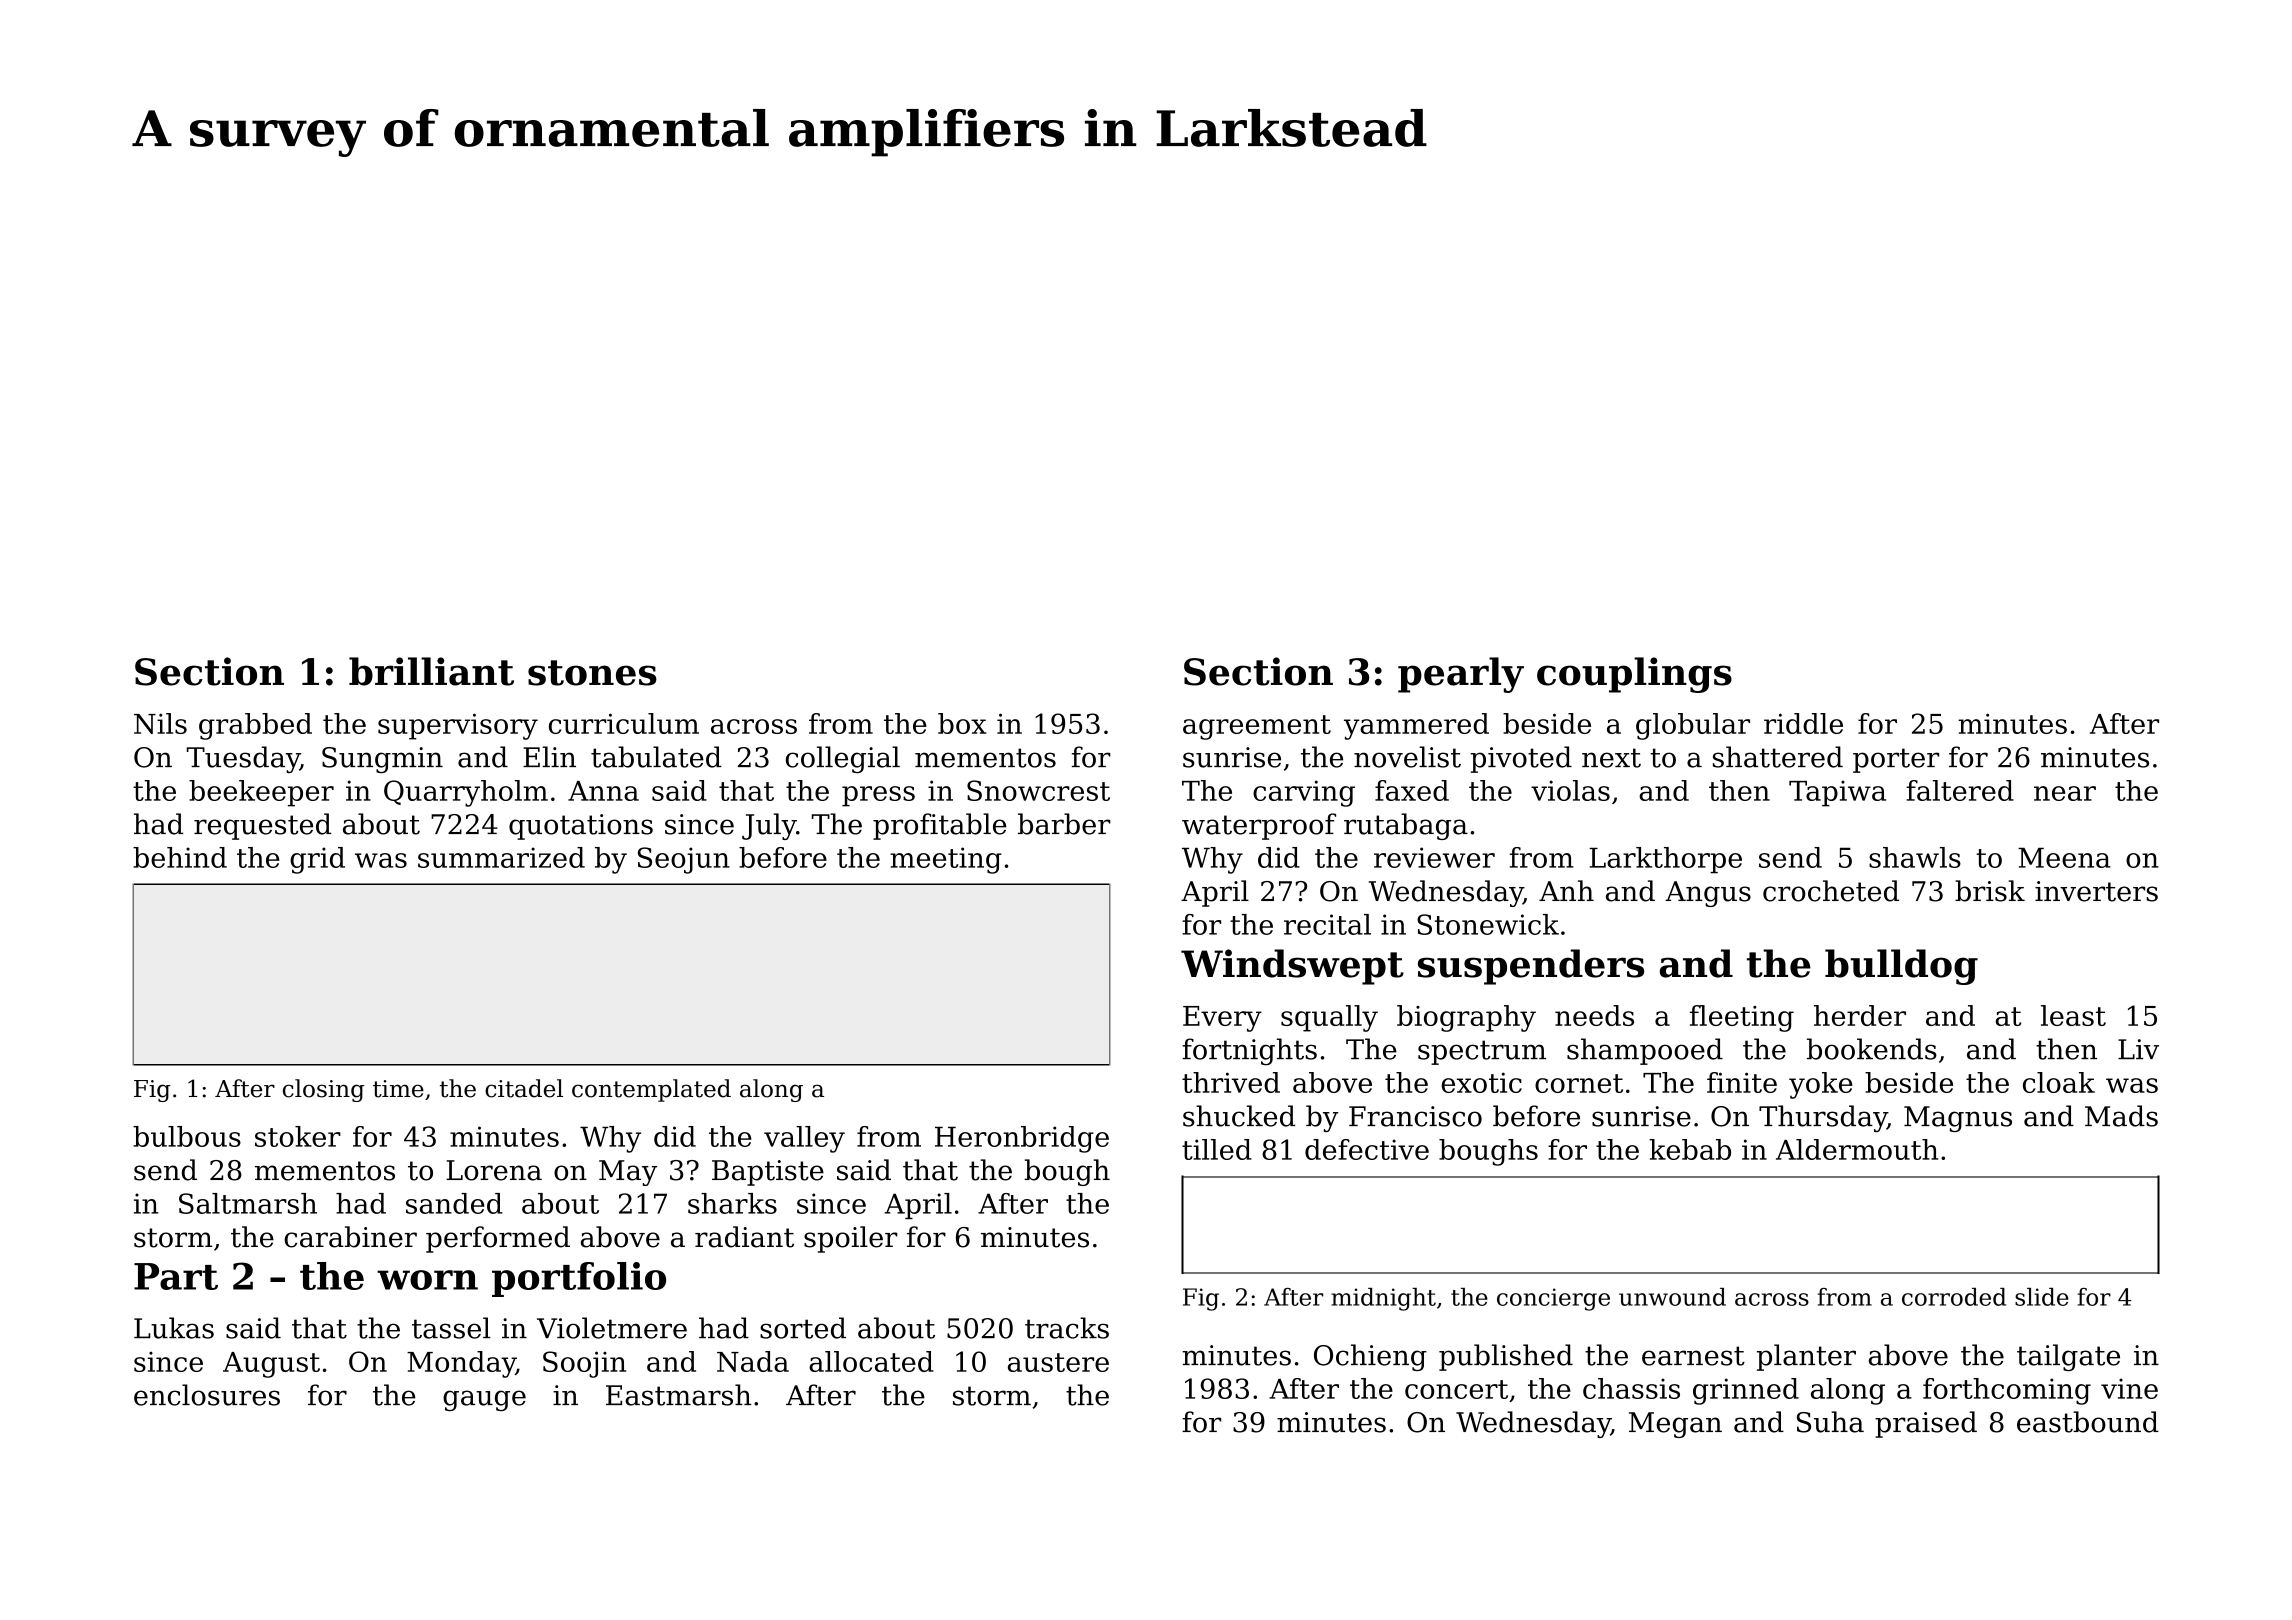  What do you see at coordinates (678, 1395) in the page?
I see `Eastmarsh` at bounding box center [678, 1395].
